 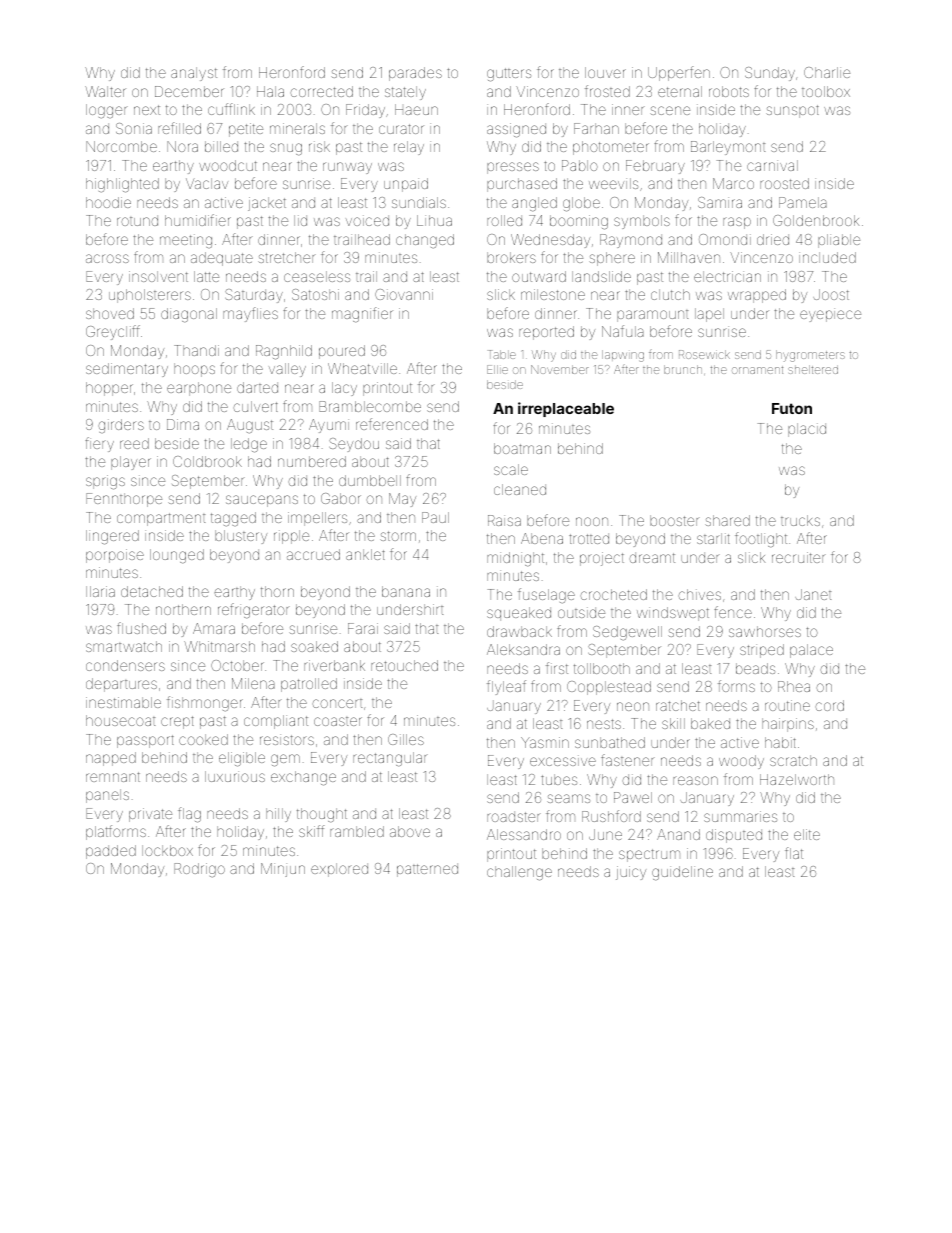 I want to click on analyst, so click(x=194, y=74).
